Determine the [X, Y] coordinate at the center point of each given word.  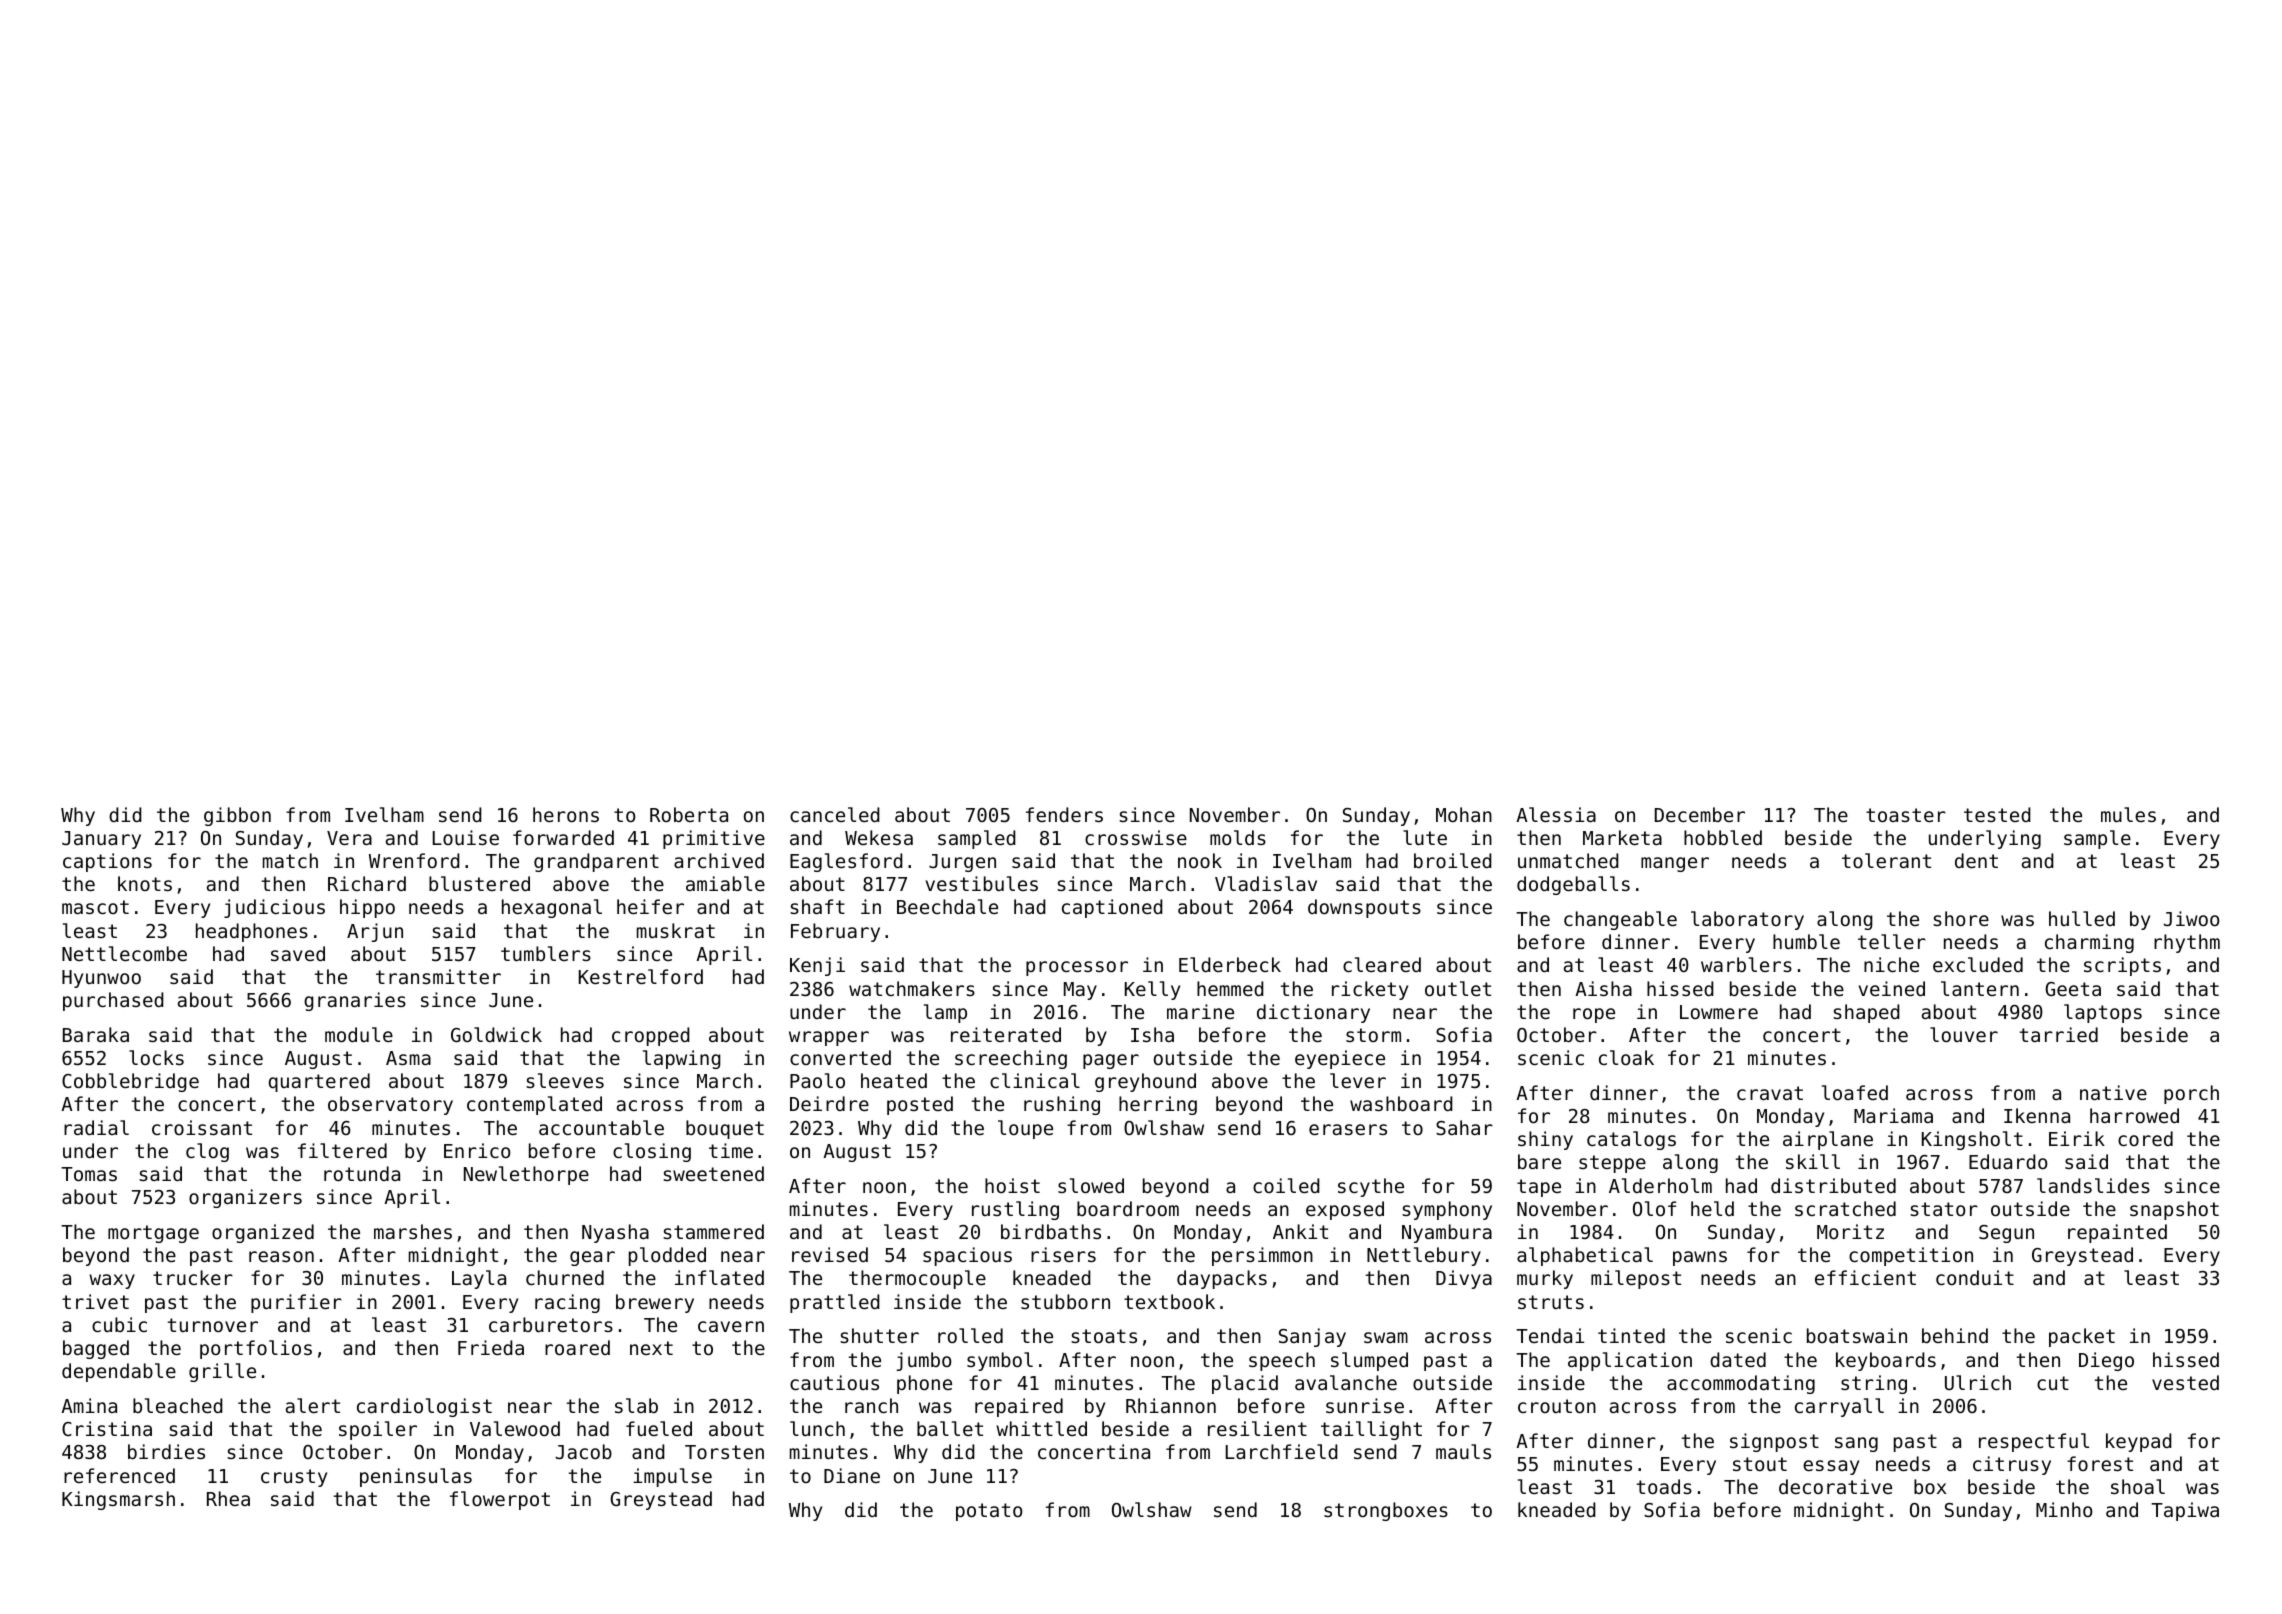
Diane [852, 1475]
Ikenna [2037, 1115]
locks [156, 1057]
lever [1358, 1080]
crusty [294, 1478]
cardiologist [424, 1407]
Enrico [477, 1150]
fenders [1064, 814]
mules [2128, 814]
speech [1282, 1361]
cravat [1770, 1093]
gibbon [237, 816]
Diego [2106, 1361]
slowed [1091, 1185]
